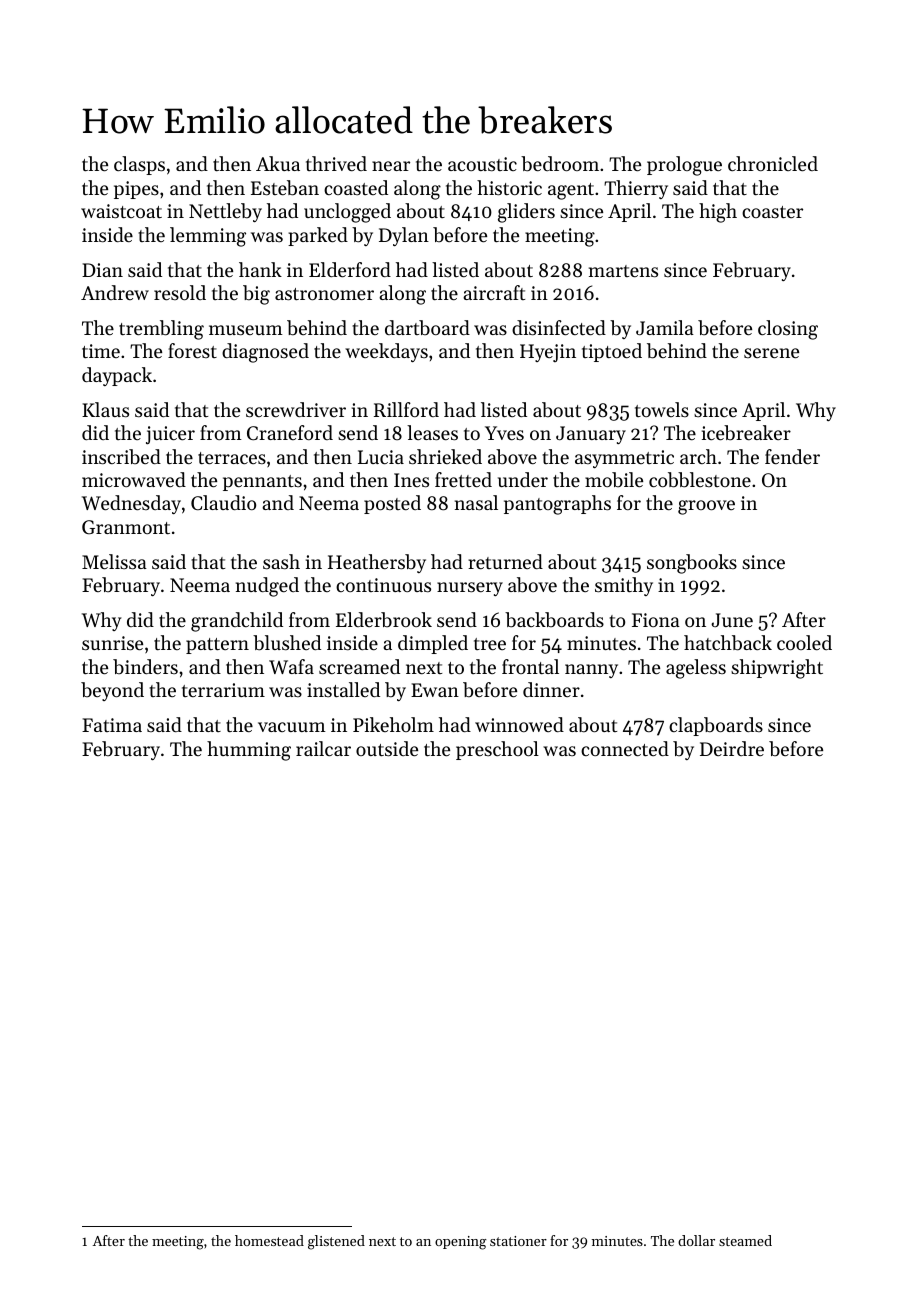 This screenshot has height=1314, width=924. I want to click on continuous, so click(383, 585).
